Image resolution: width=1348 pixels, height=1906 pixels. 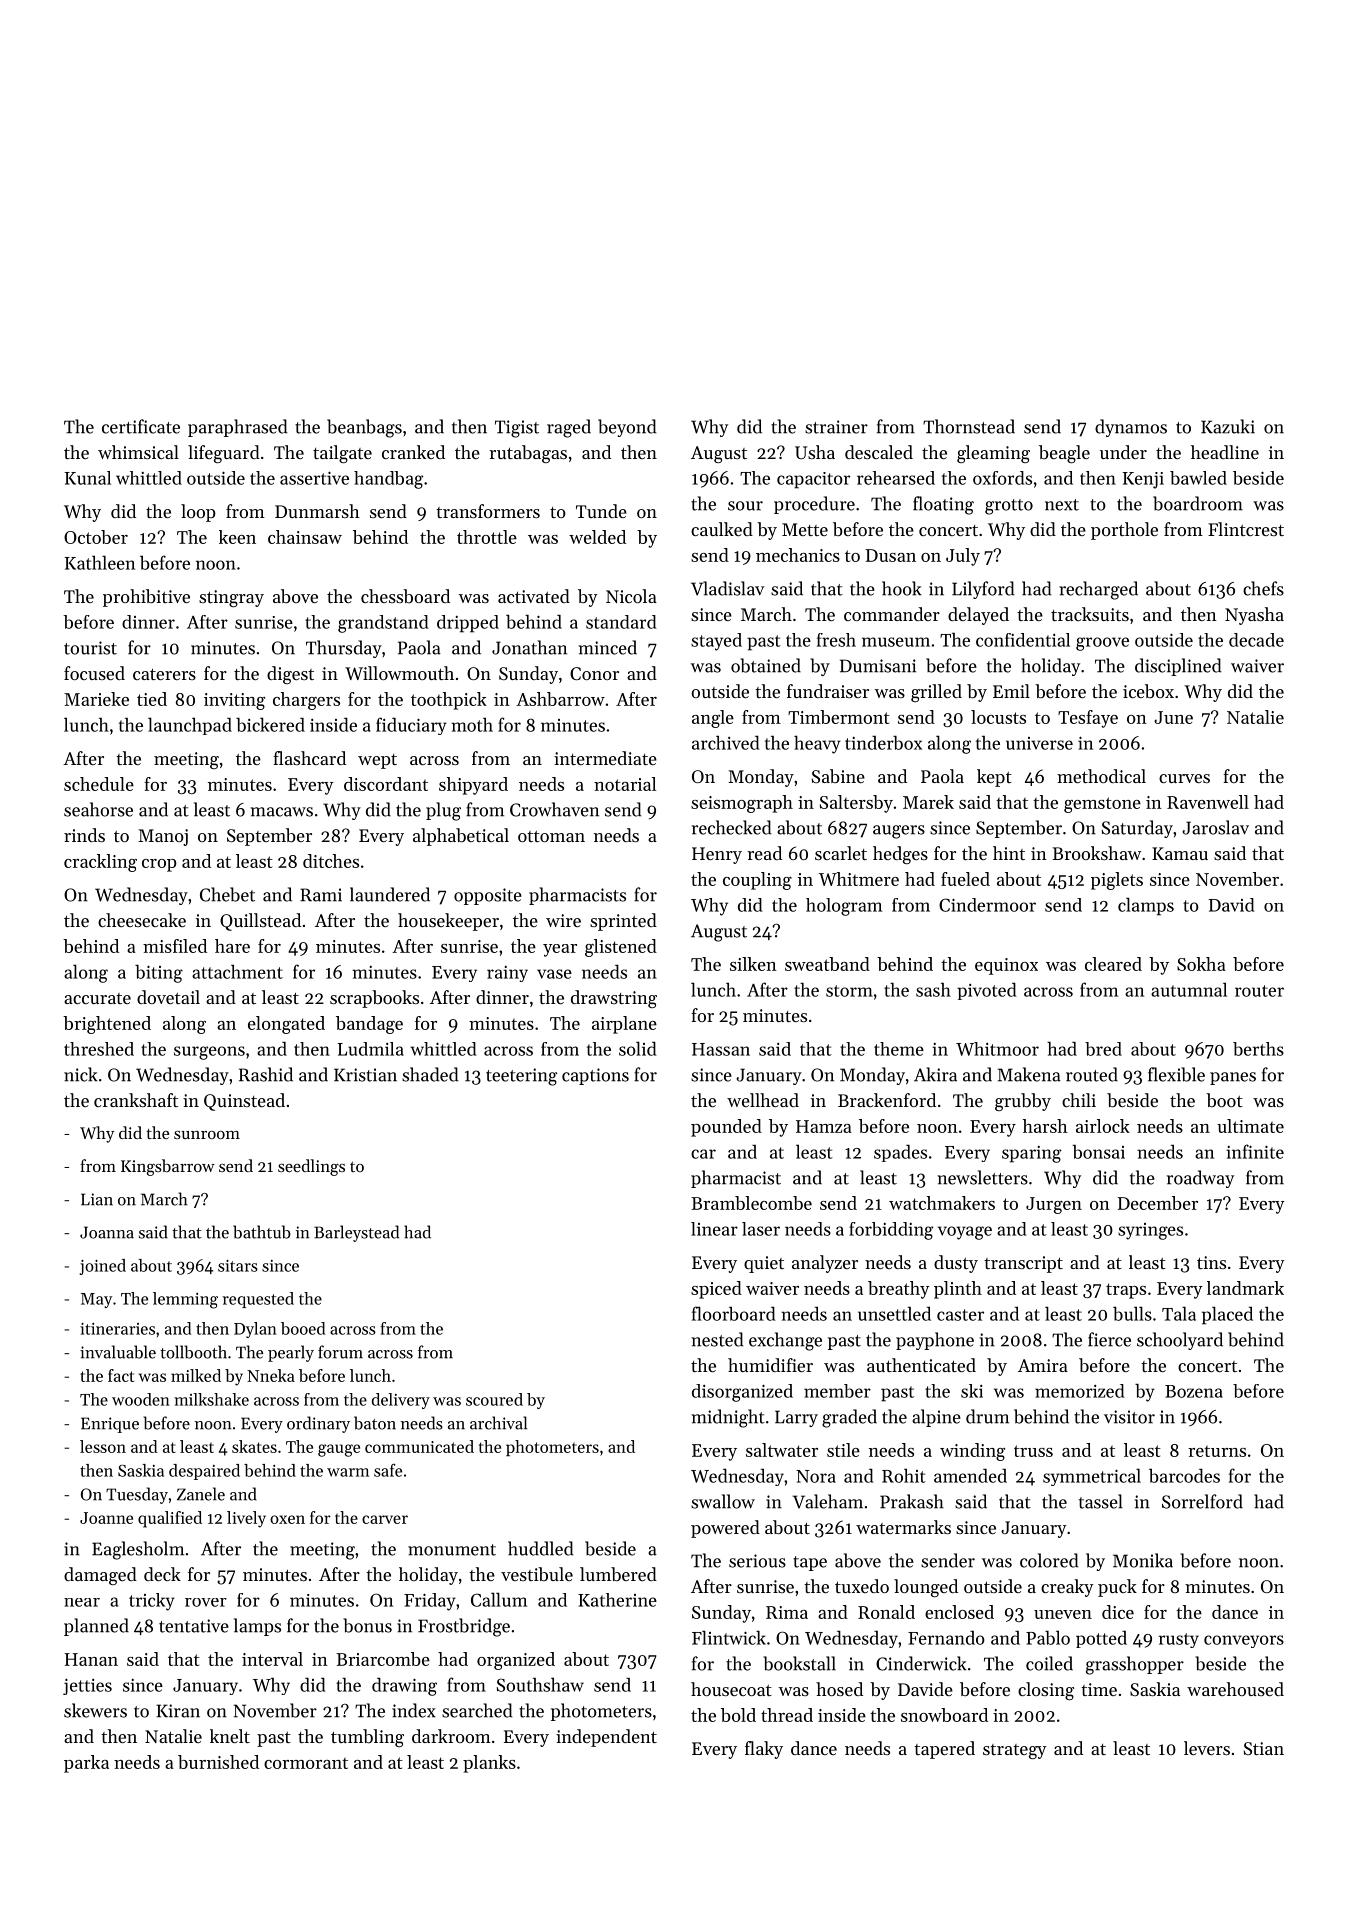 I want to click on June, so click(x=1173, y=717).
